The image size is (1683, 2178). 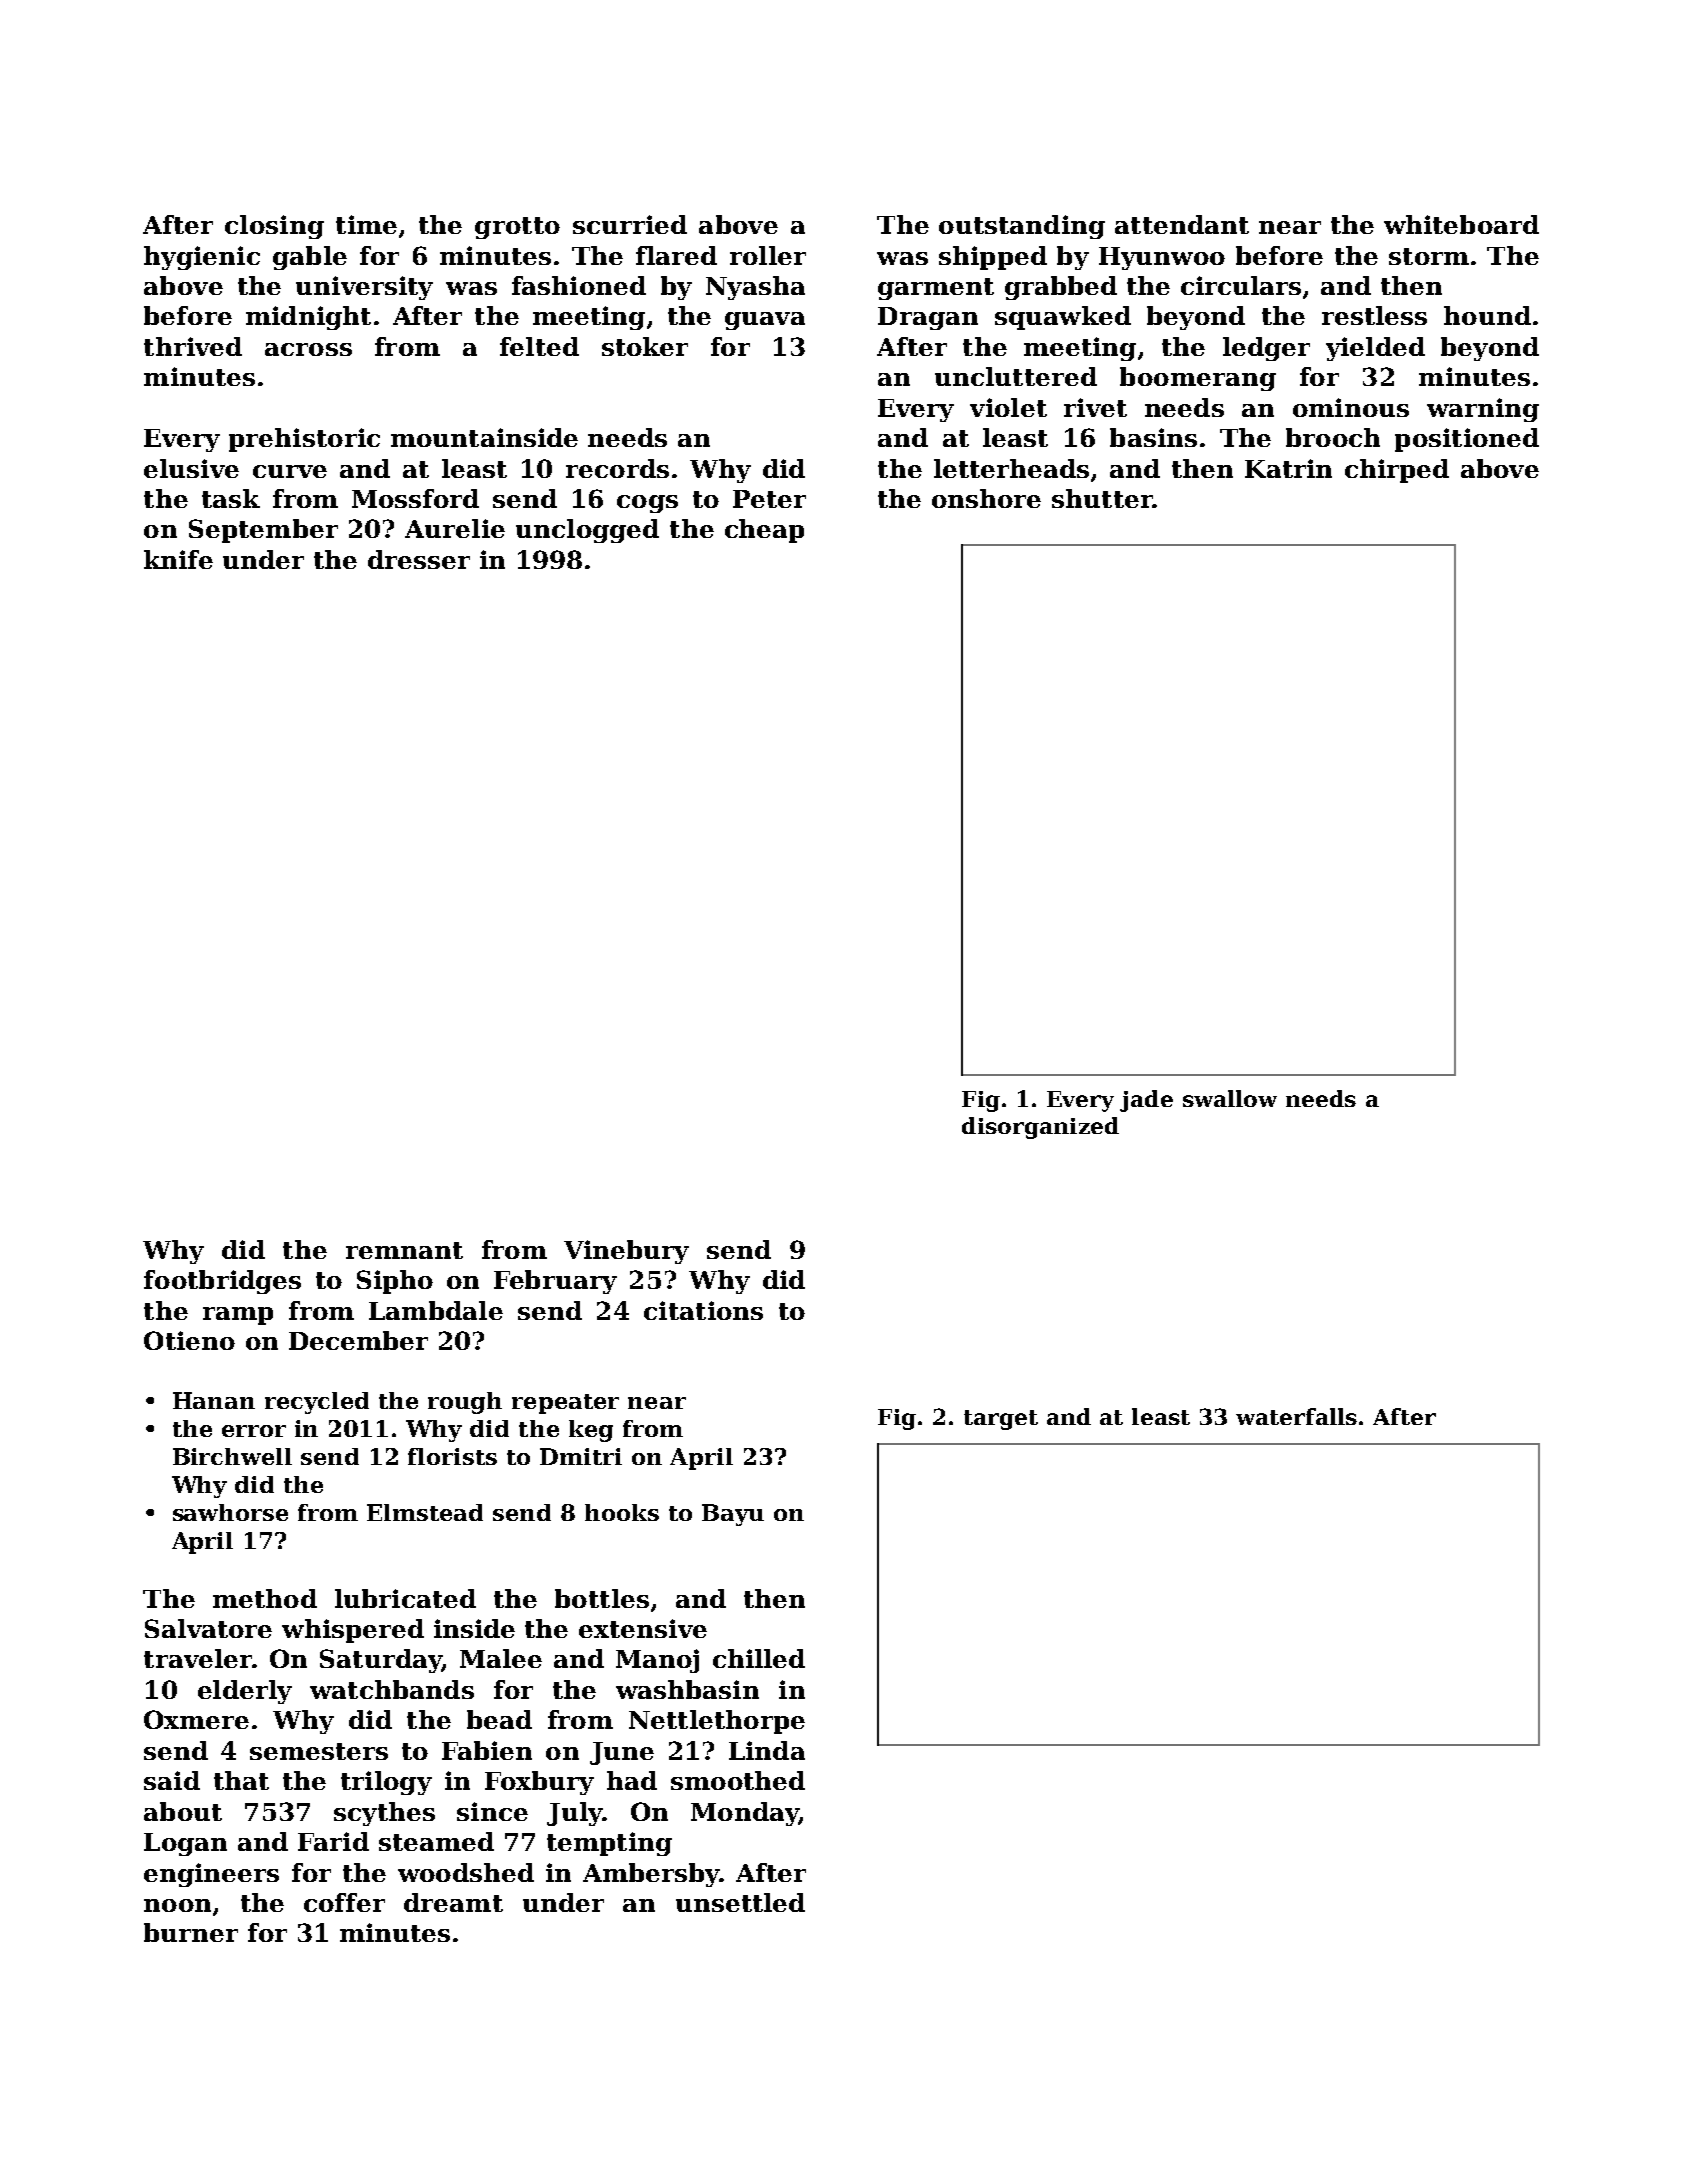 I want to click on disorganized, so click(x=1040, y=1128).
